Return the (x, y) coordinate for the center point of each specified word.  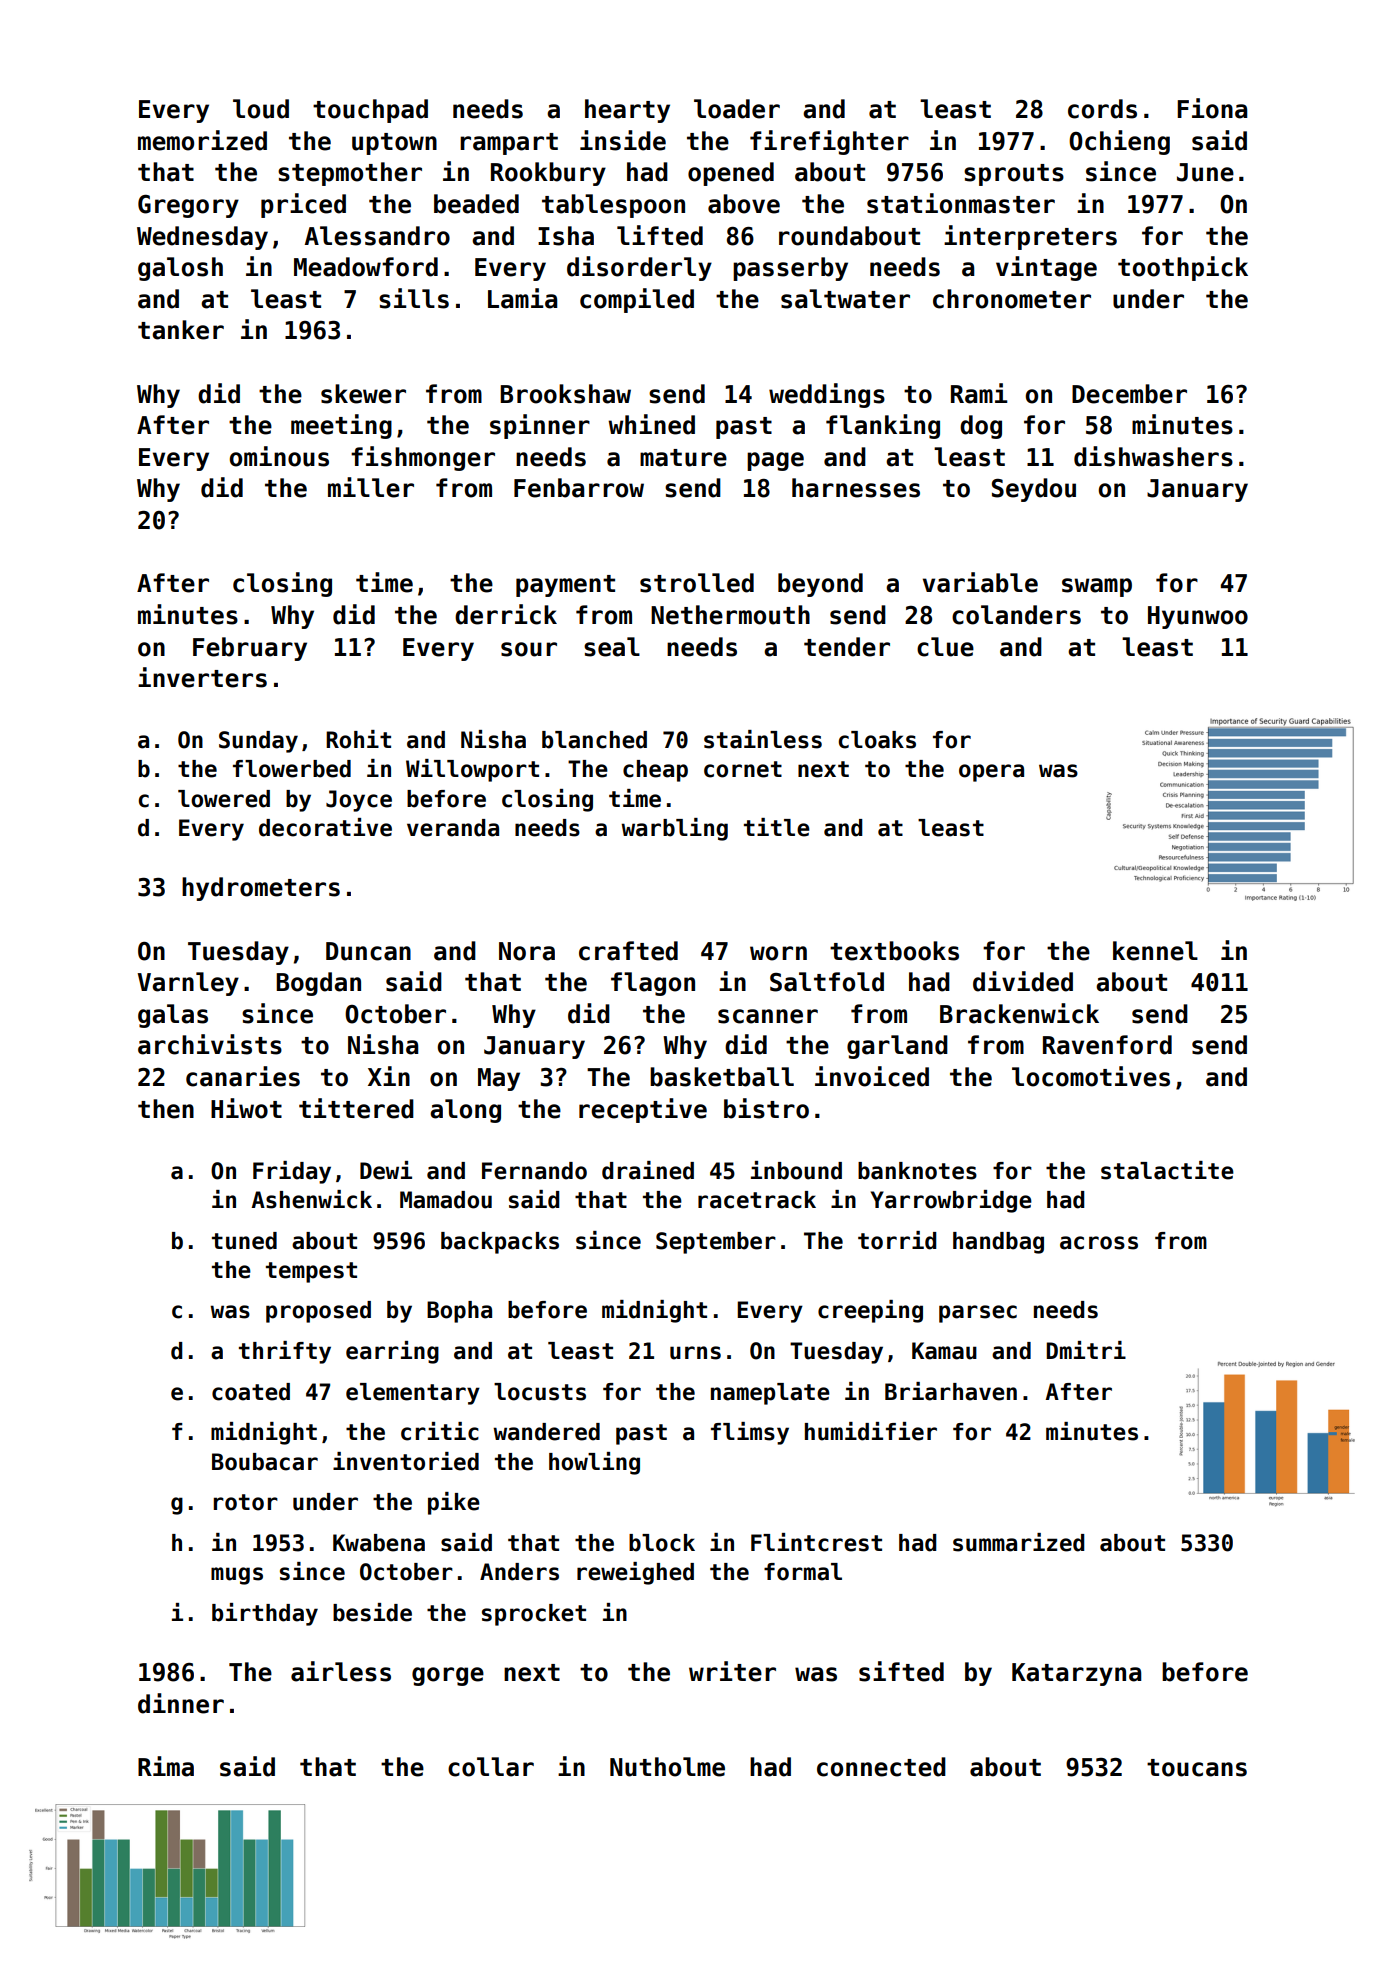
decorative (325, 827)
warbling (674, 829)
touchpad (370, 111)
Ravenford (1107, 1045)
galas (173, 1016)
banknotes (917, 1171)
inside (623, 140)
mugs (237, 1576)
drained (648, 1170)
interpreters (1030, 237)
